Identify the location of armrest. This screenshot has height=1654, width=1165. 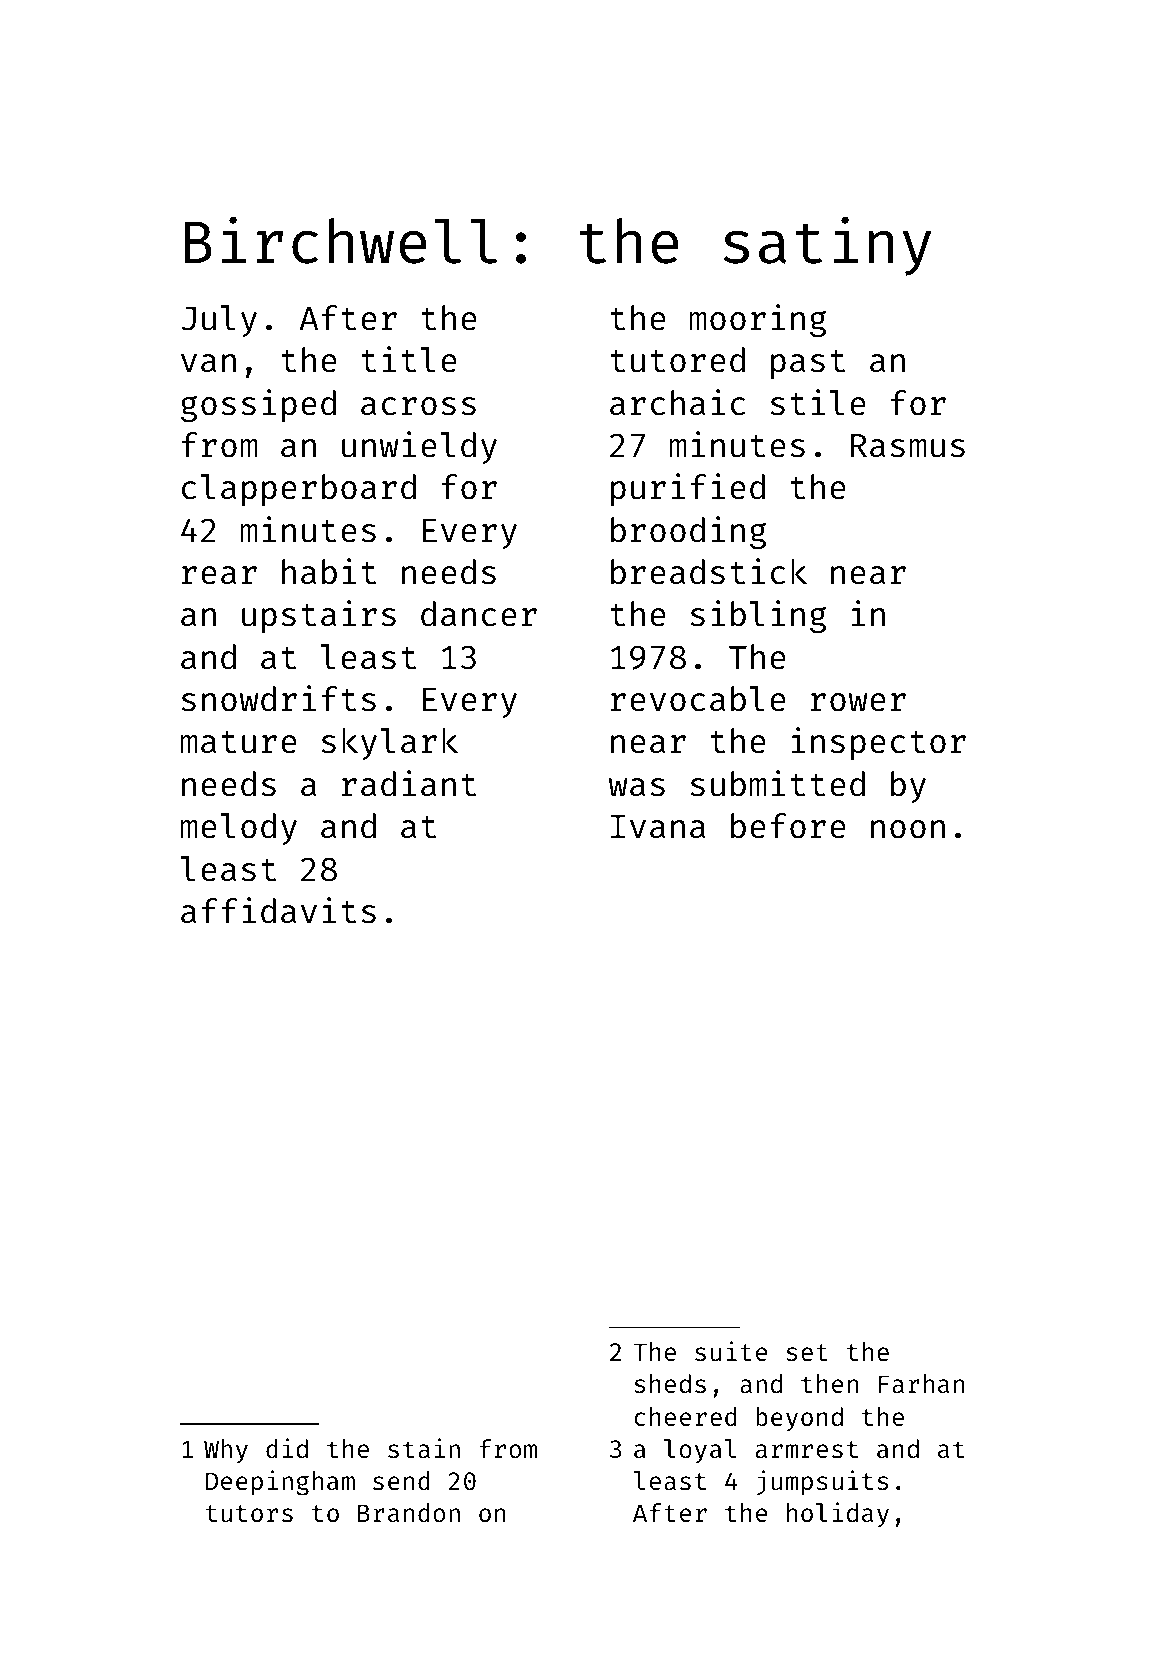
(807, 1450).
